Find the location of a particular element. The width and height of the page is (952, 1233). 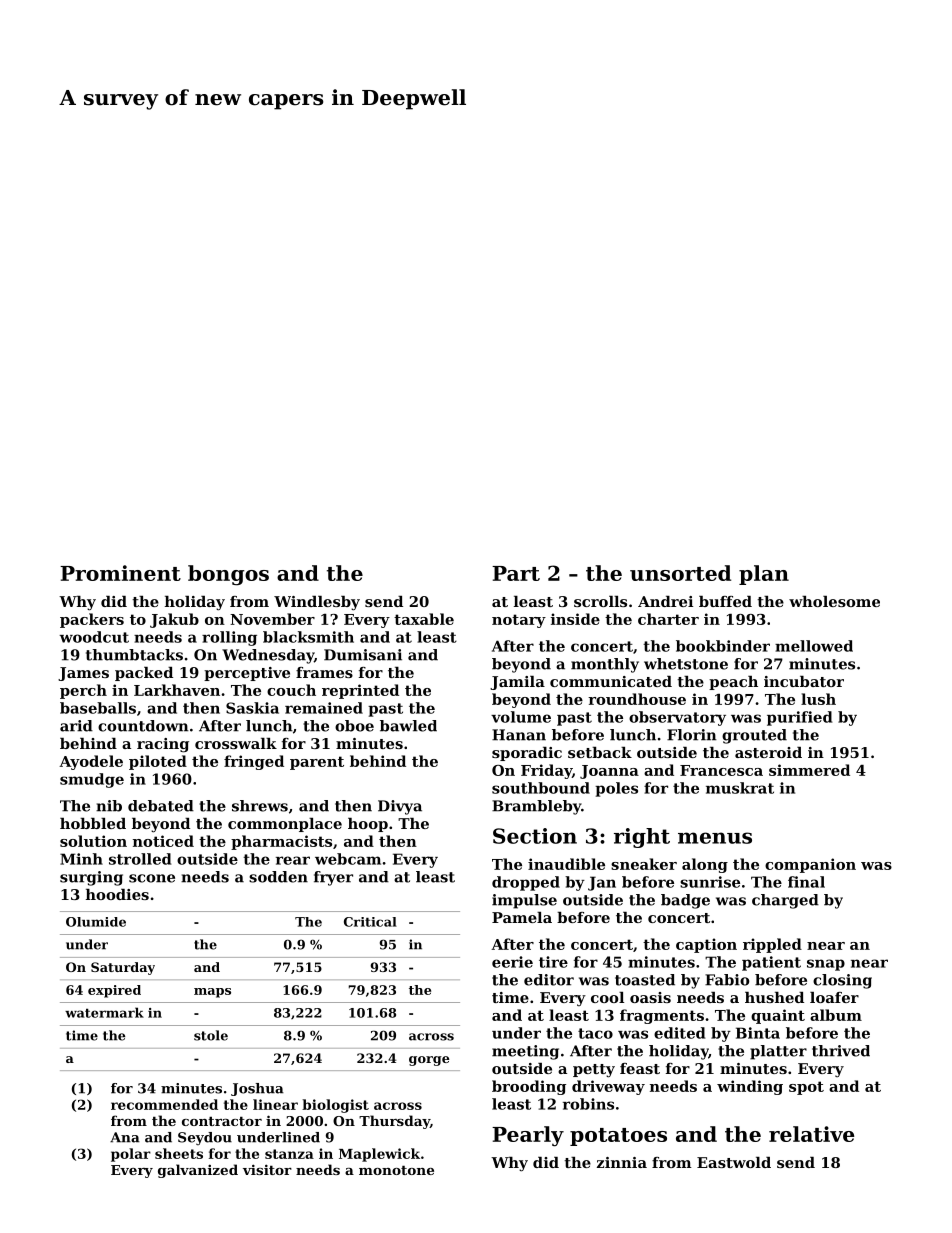

Part is located at coordinates (516, 573).
